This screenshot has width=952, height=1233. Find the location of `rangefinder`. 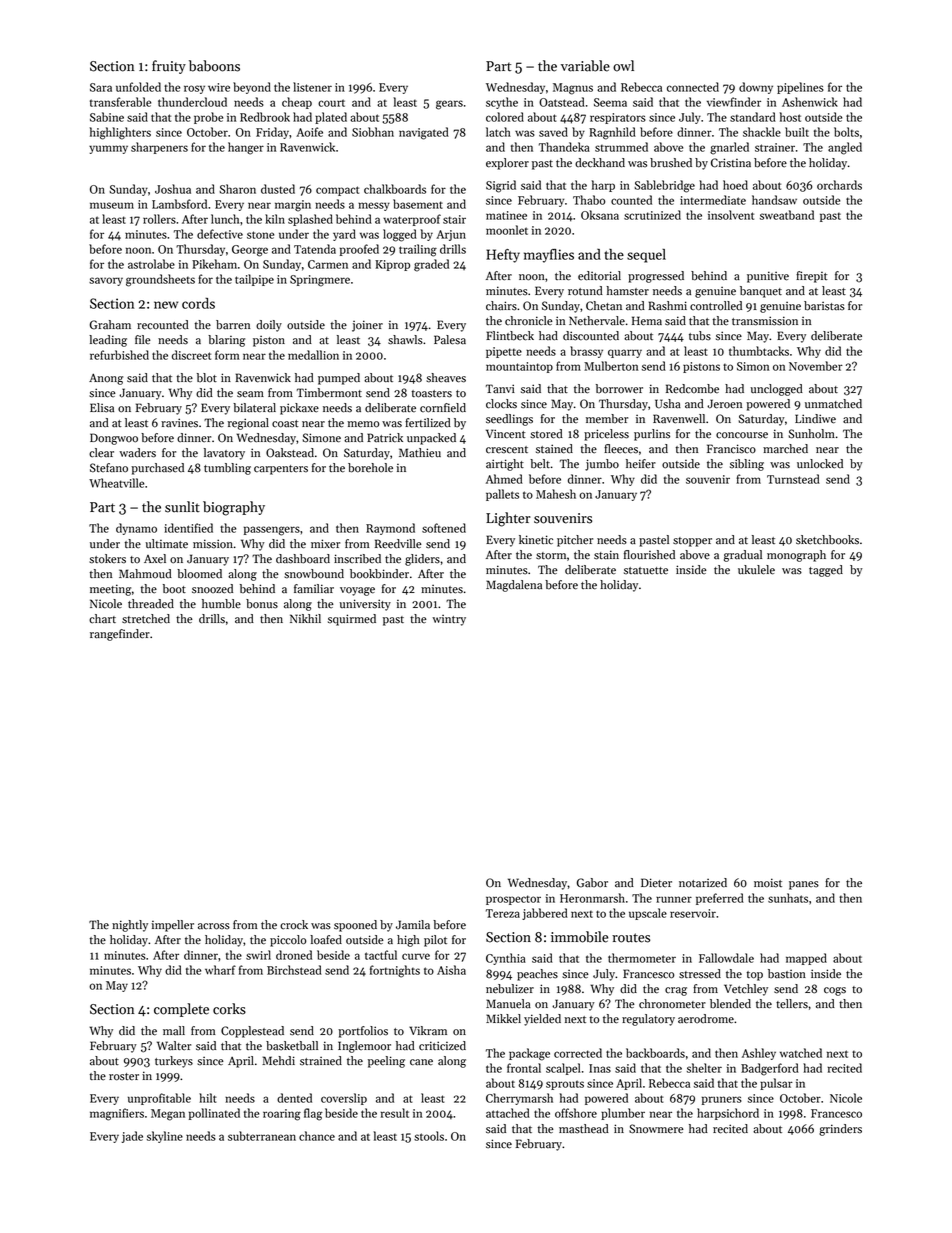

rangefinder is located at coordinates (120, 635).
